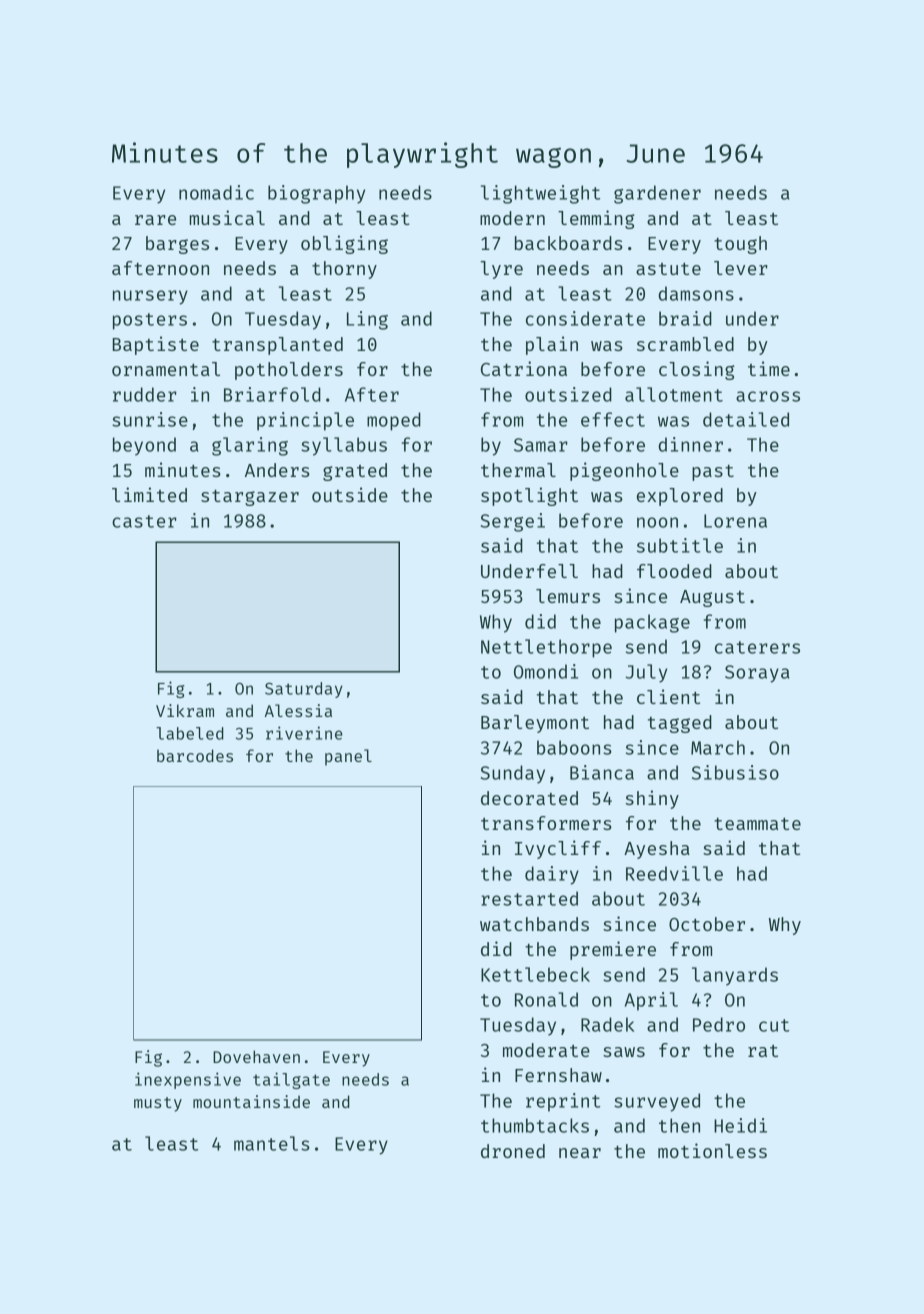  Describe the element at coordinates (757, 647) in the page. I see `caterers` at that location.
